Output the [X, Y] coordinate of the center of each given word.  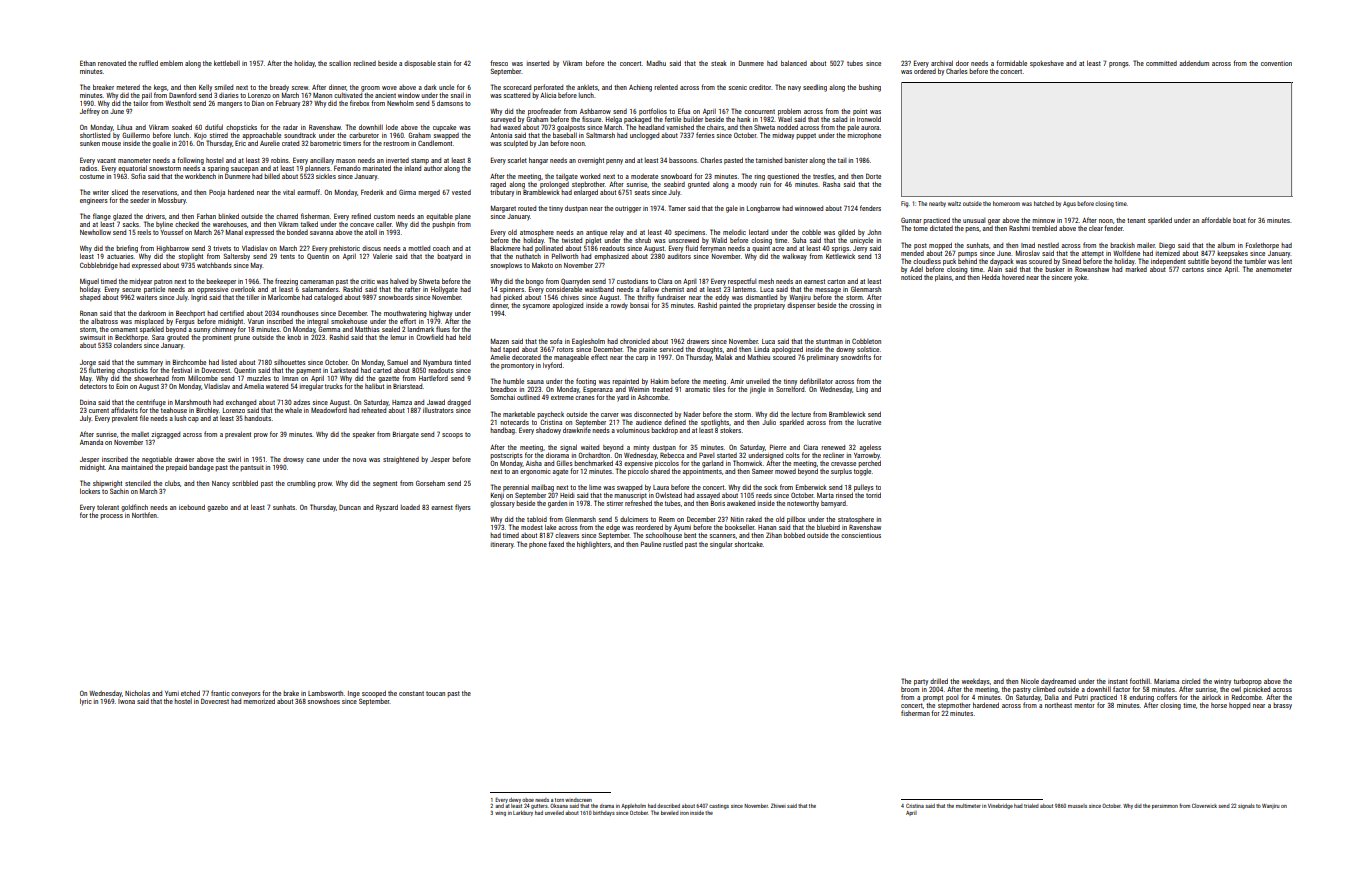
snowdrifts [856, 357]
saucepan [244, 170]
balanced [794, 63]
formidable [1011, 63]
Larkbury [523, 813]
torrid [873, 495]
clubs [172, 483]
